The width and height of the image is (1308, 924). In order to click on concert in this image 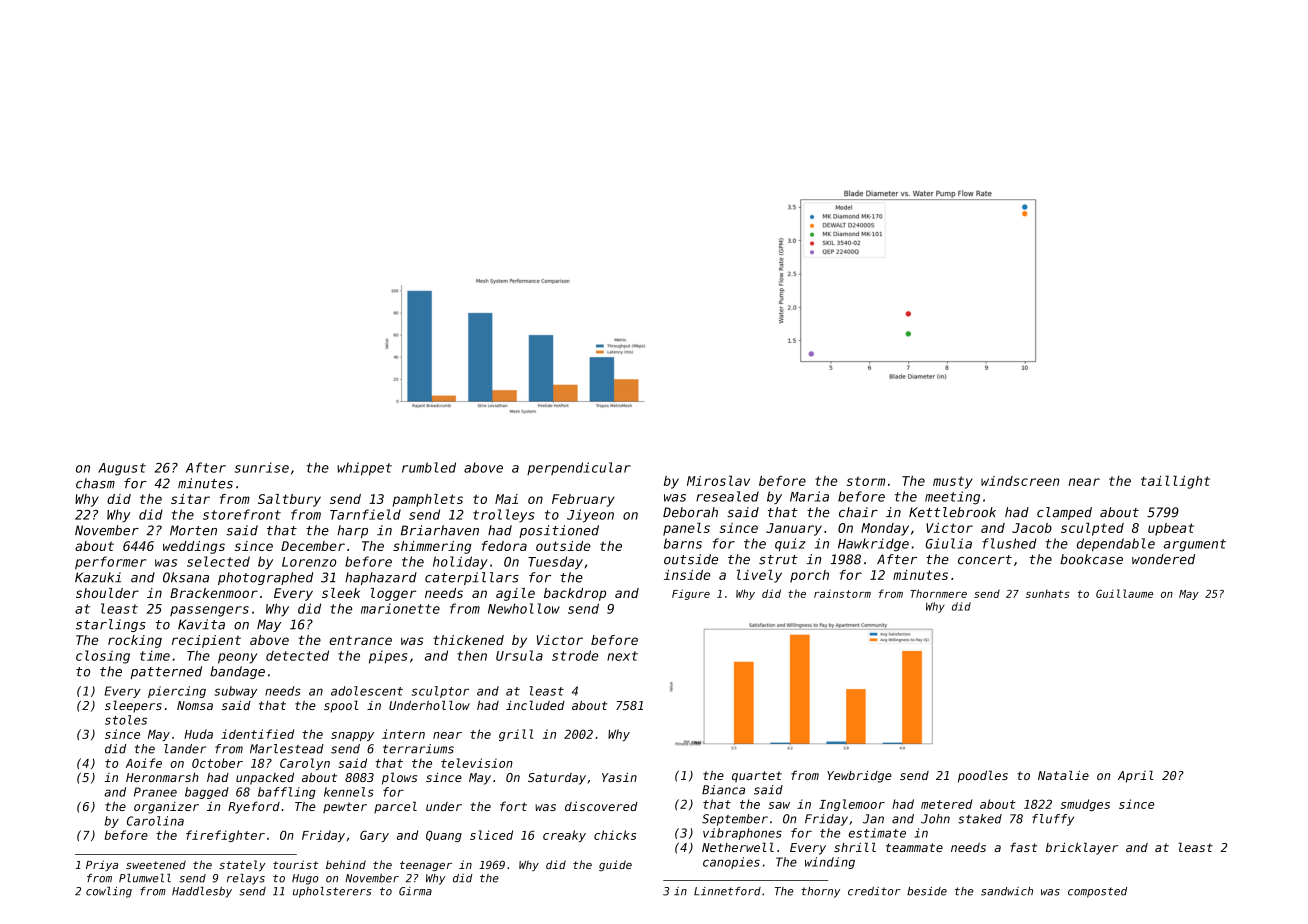, I will do `click(985, 560)`.
